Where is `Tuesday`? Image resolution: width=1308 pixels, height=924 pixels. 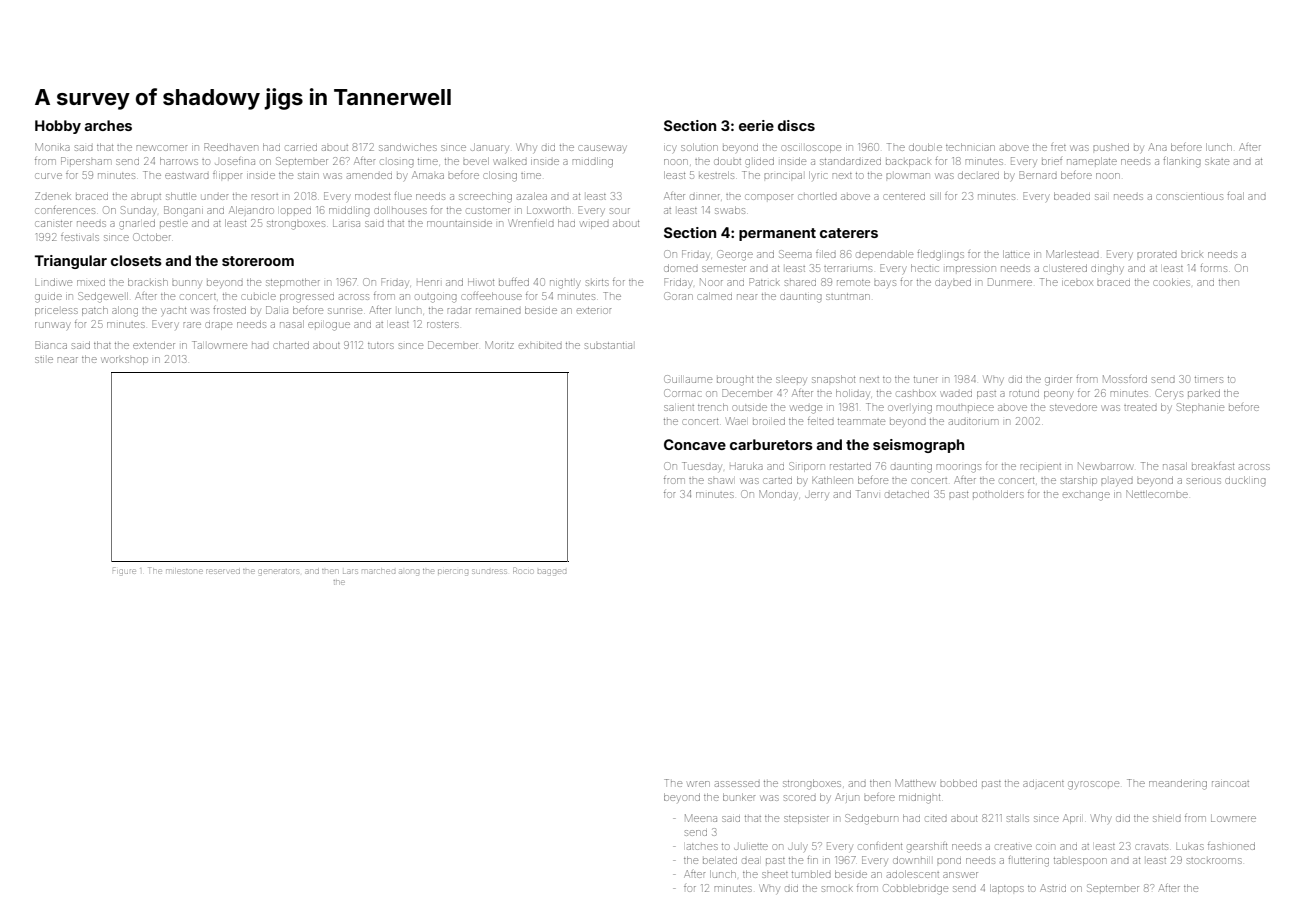 Tuesday is located at coordinates (701, 467).
